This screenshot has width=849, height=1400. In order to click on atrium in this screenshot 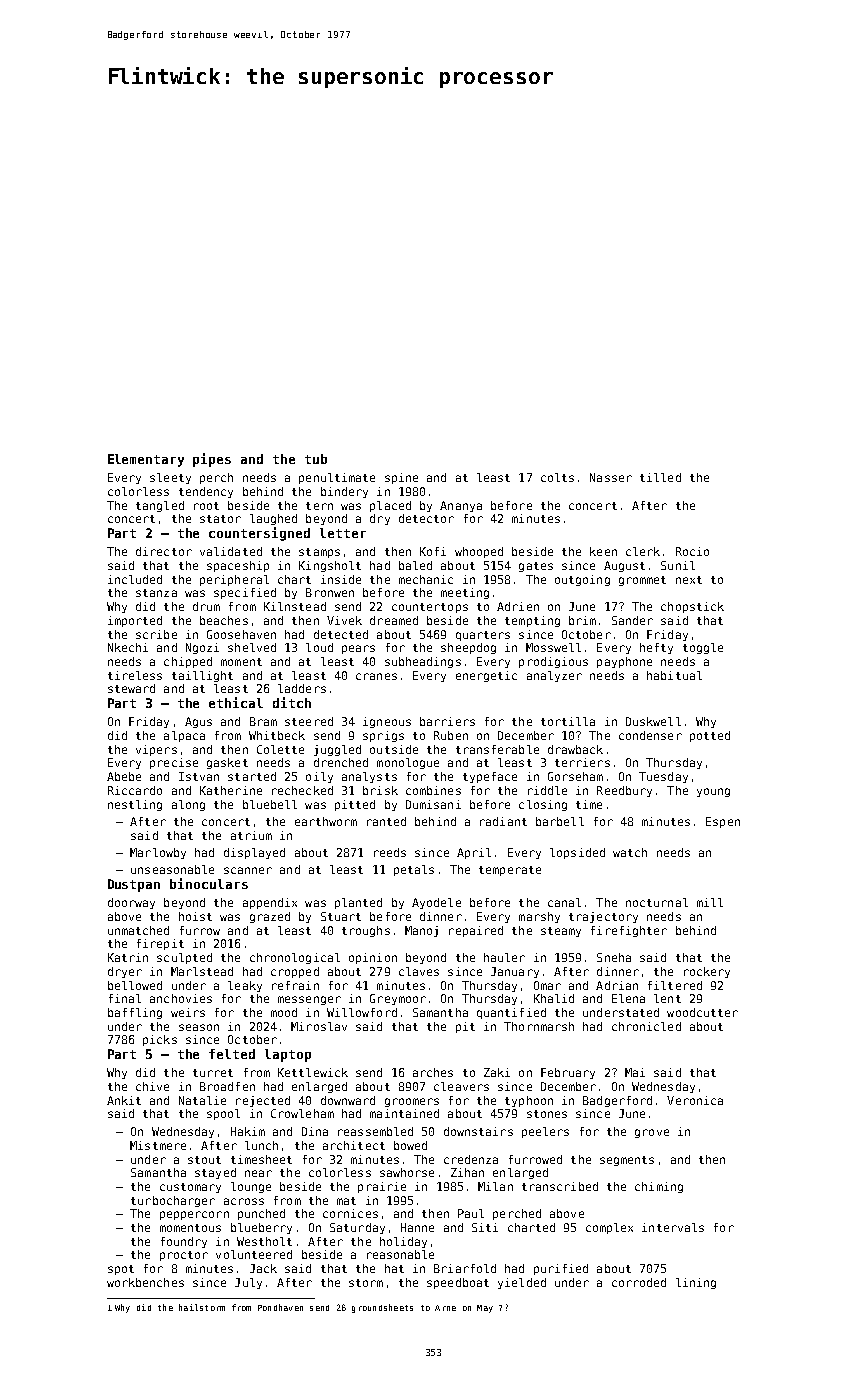, I will do `click(251, 835)`.
